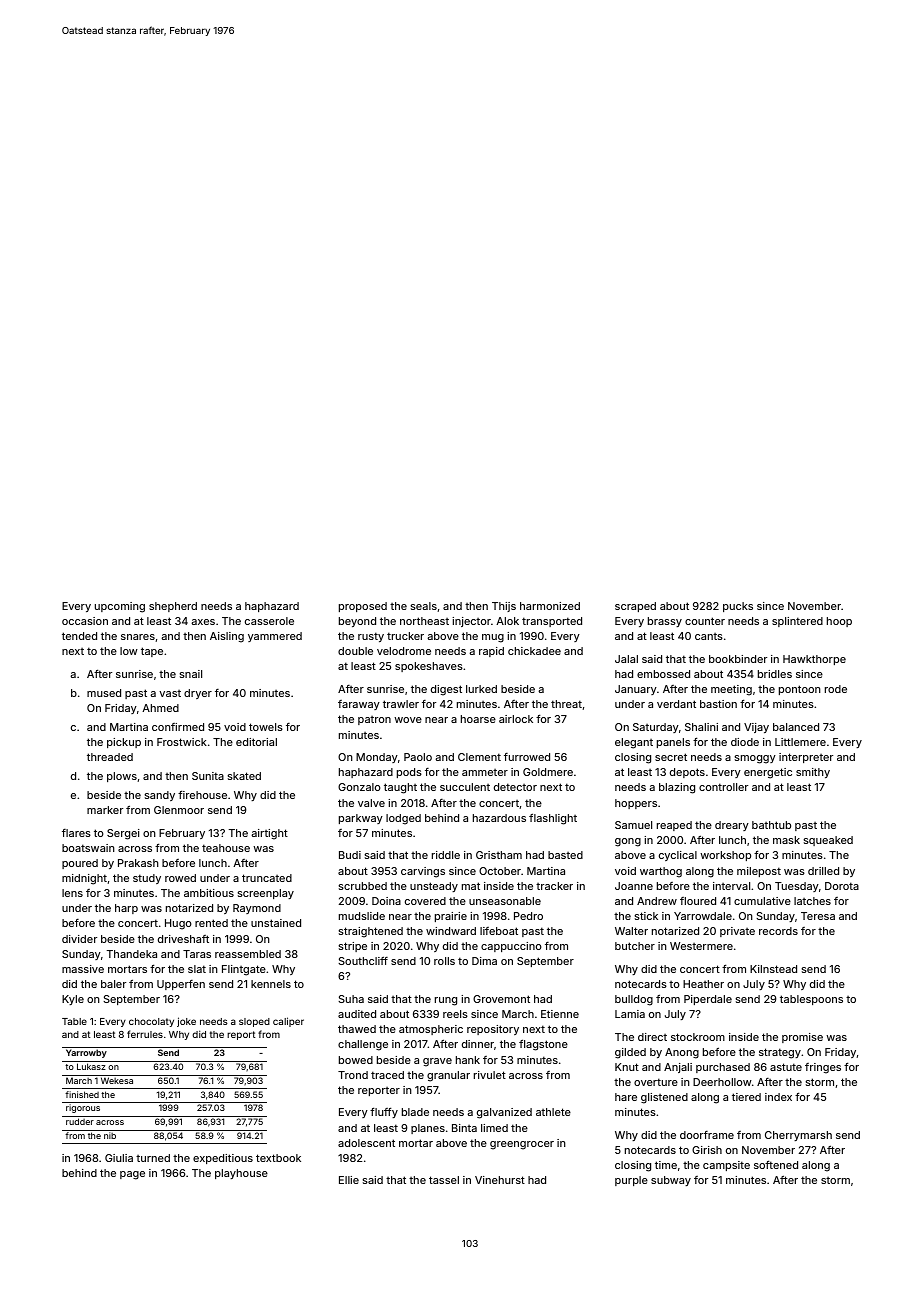 This document has width=924, height=1308. Describe the element at coordinates (771, 825) in the document. I see `bathtub` at that location.
